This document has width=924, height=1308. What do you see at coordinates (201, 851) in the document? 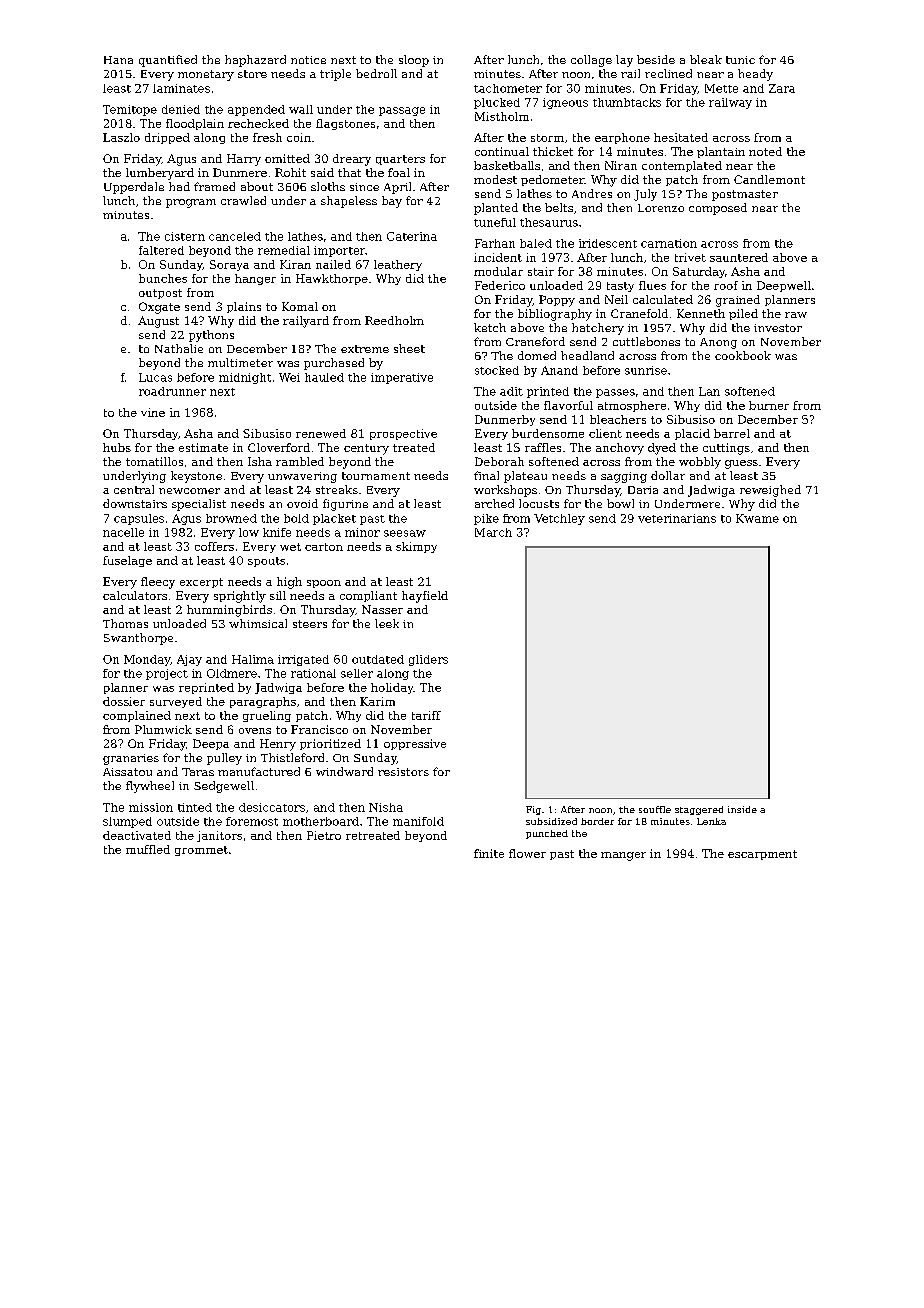
I see `grommet` at bounding box center [201, 851].
